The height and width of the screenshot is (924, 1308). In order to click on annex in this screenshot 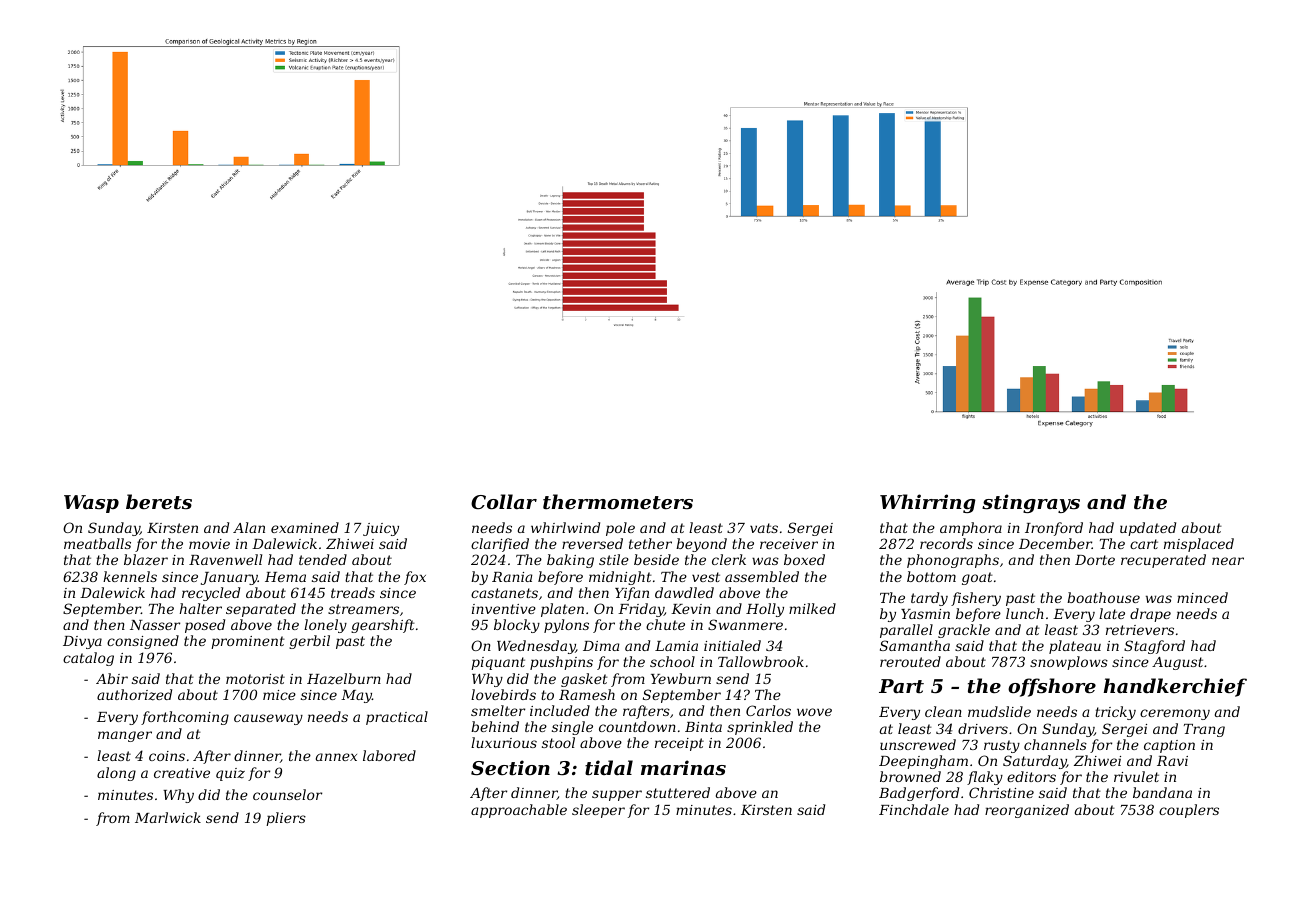, I will do `click(336, 757)`.
